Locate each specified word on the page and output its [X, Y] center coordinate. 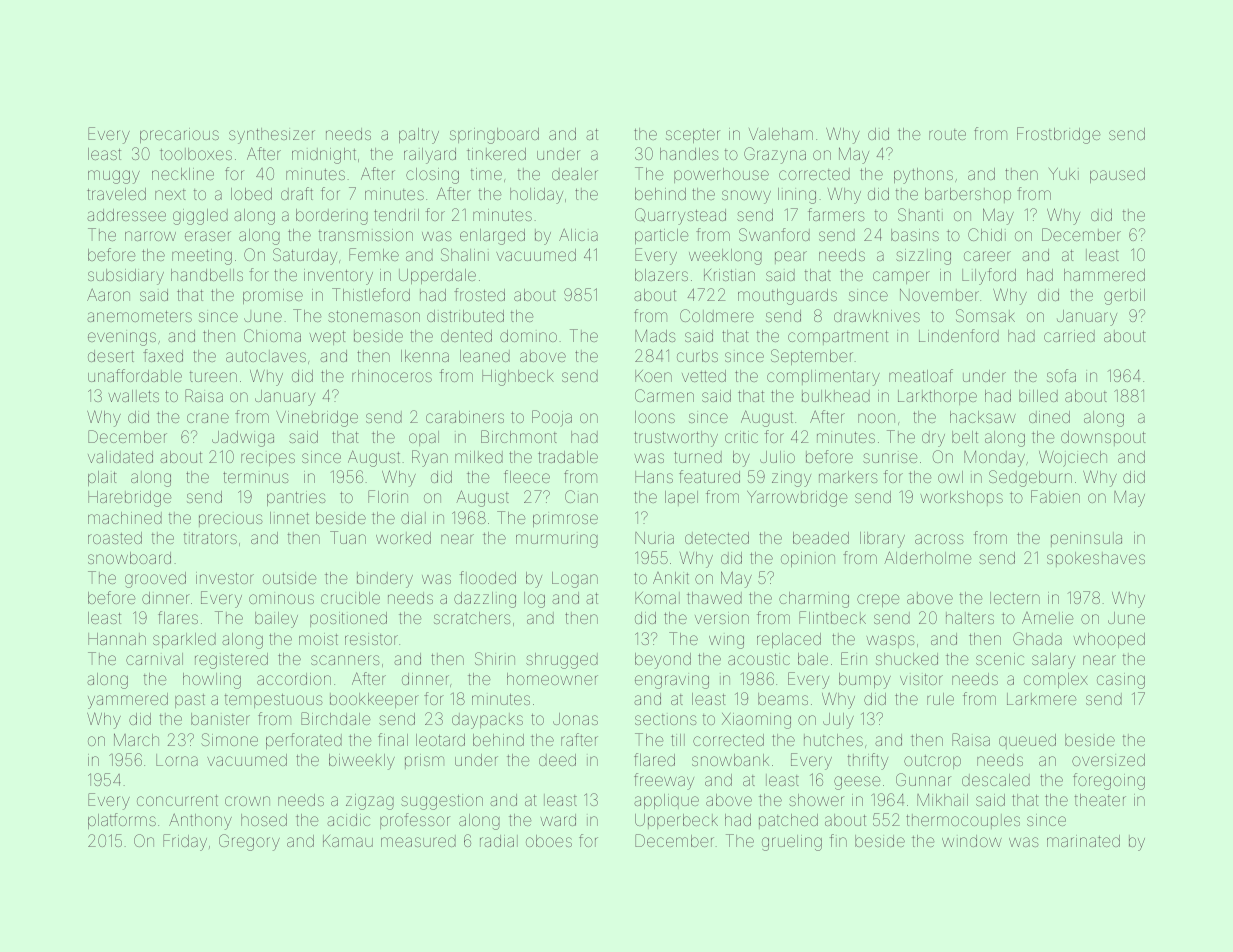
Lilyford [989, 276]
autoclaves [266, 356]
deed [557, 760]
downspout [1103, 438]
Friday [185, 842]
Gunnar [923, 779]
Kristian [729, 275]
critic [741, 437]
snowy [746, 197]
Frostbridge [1058, 135]
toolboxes [196, 154]
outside [289, 578]
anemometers [139, 316]
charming [814, 600]
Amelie [1047, 618]
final [393, 739]
